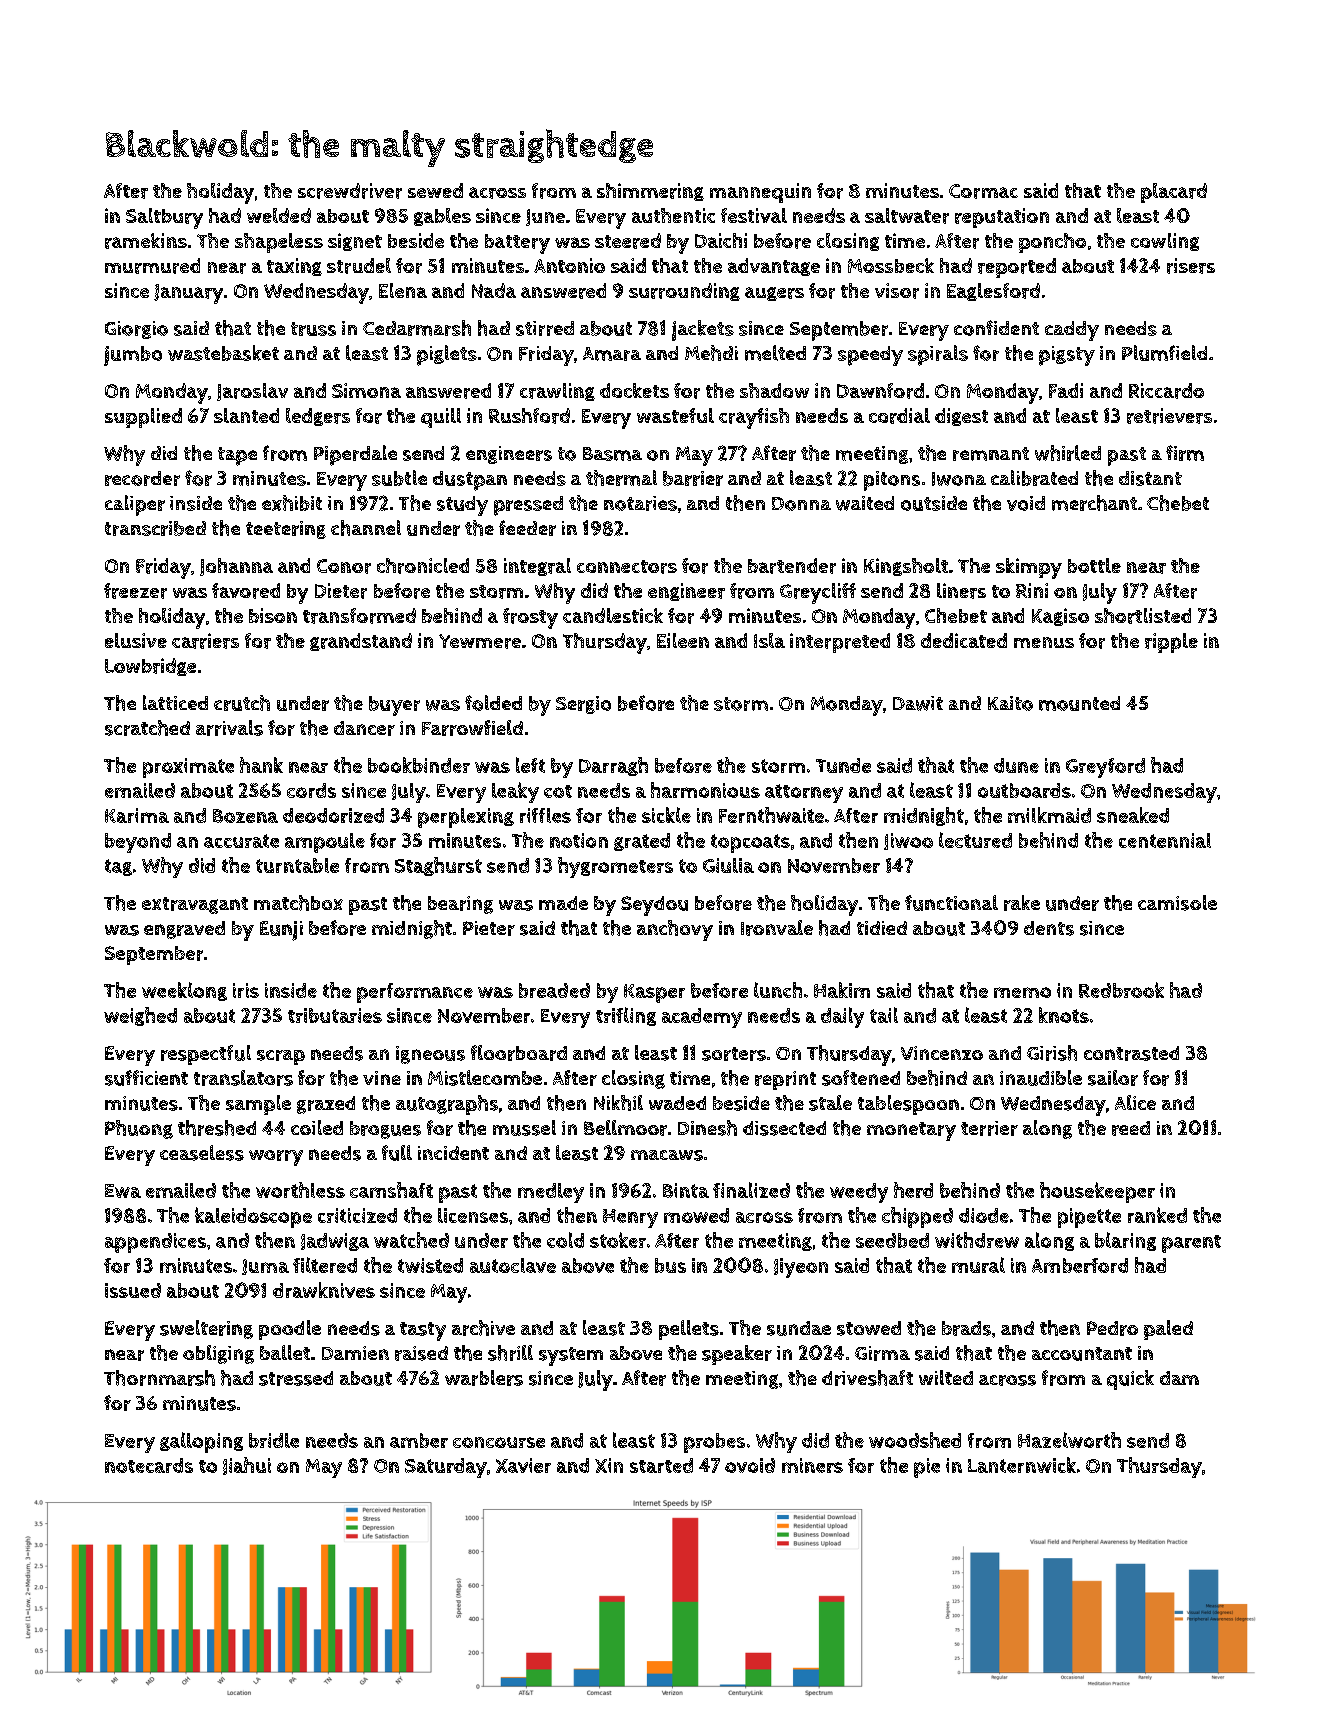  I want to click on risers, so click(1191, 266).
